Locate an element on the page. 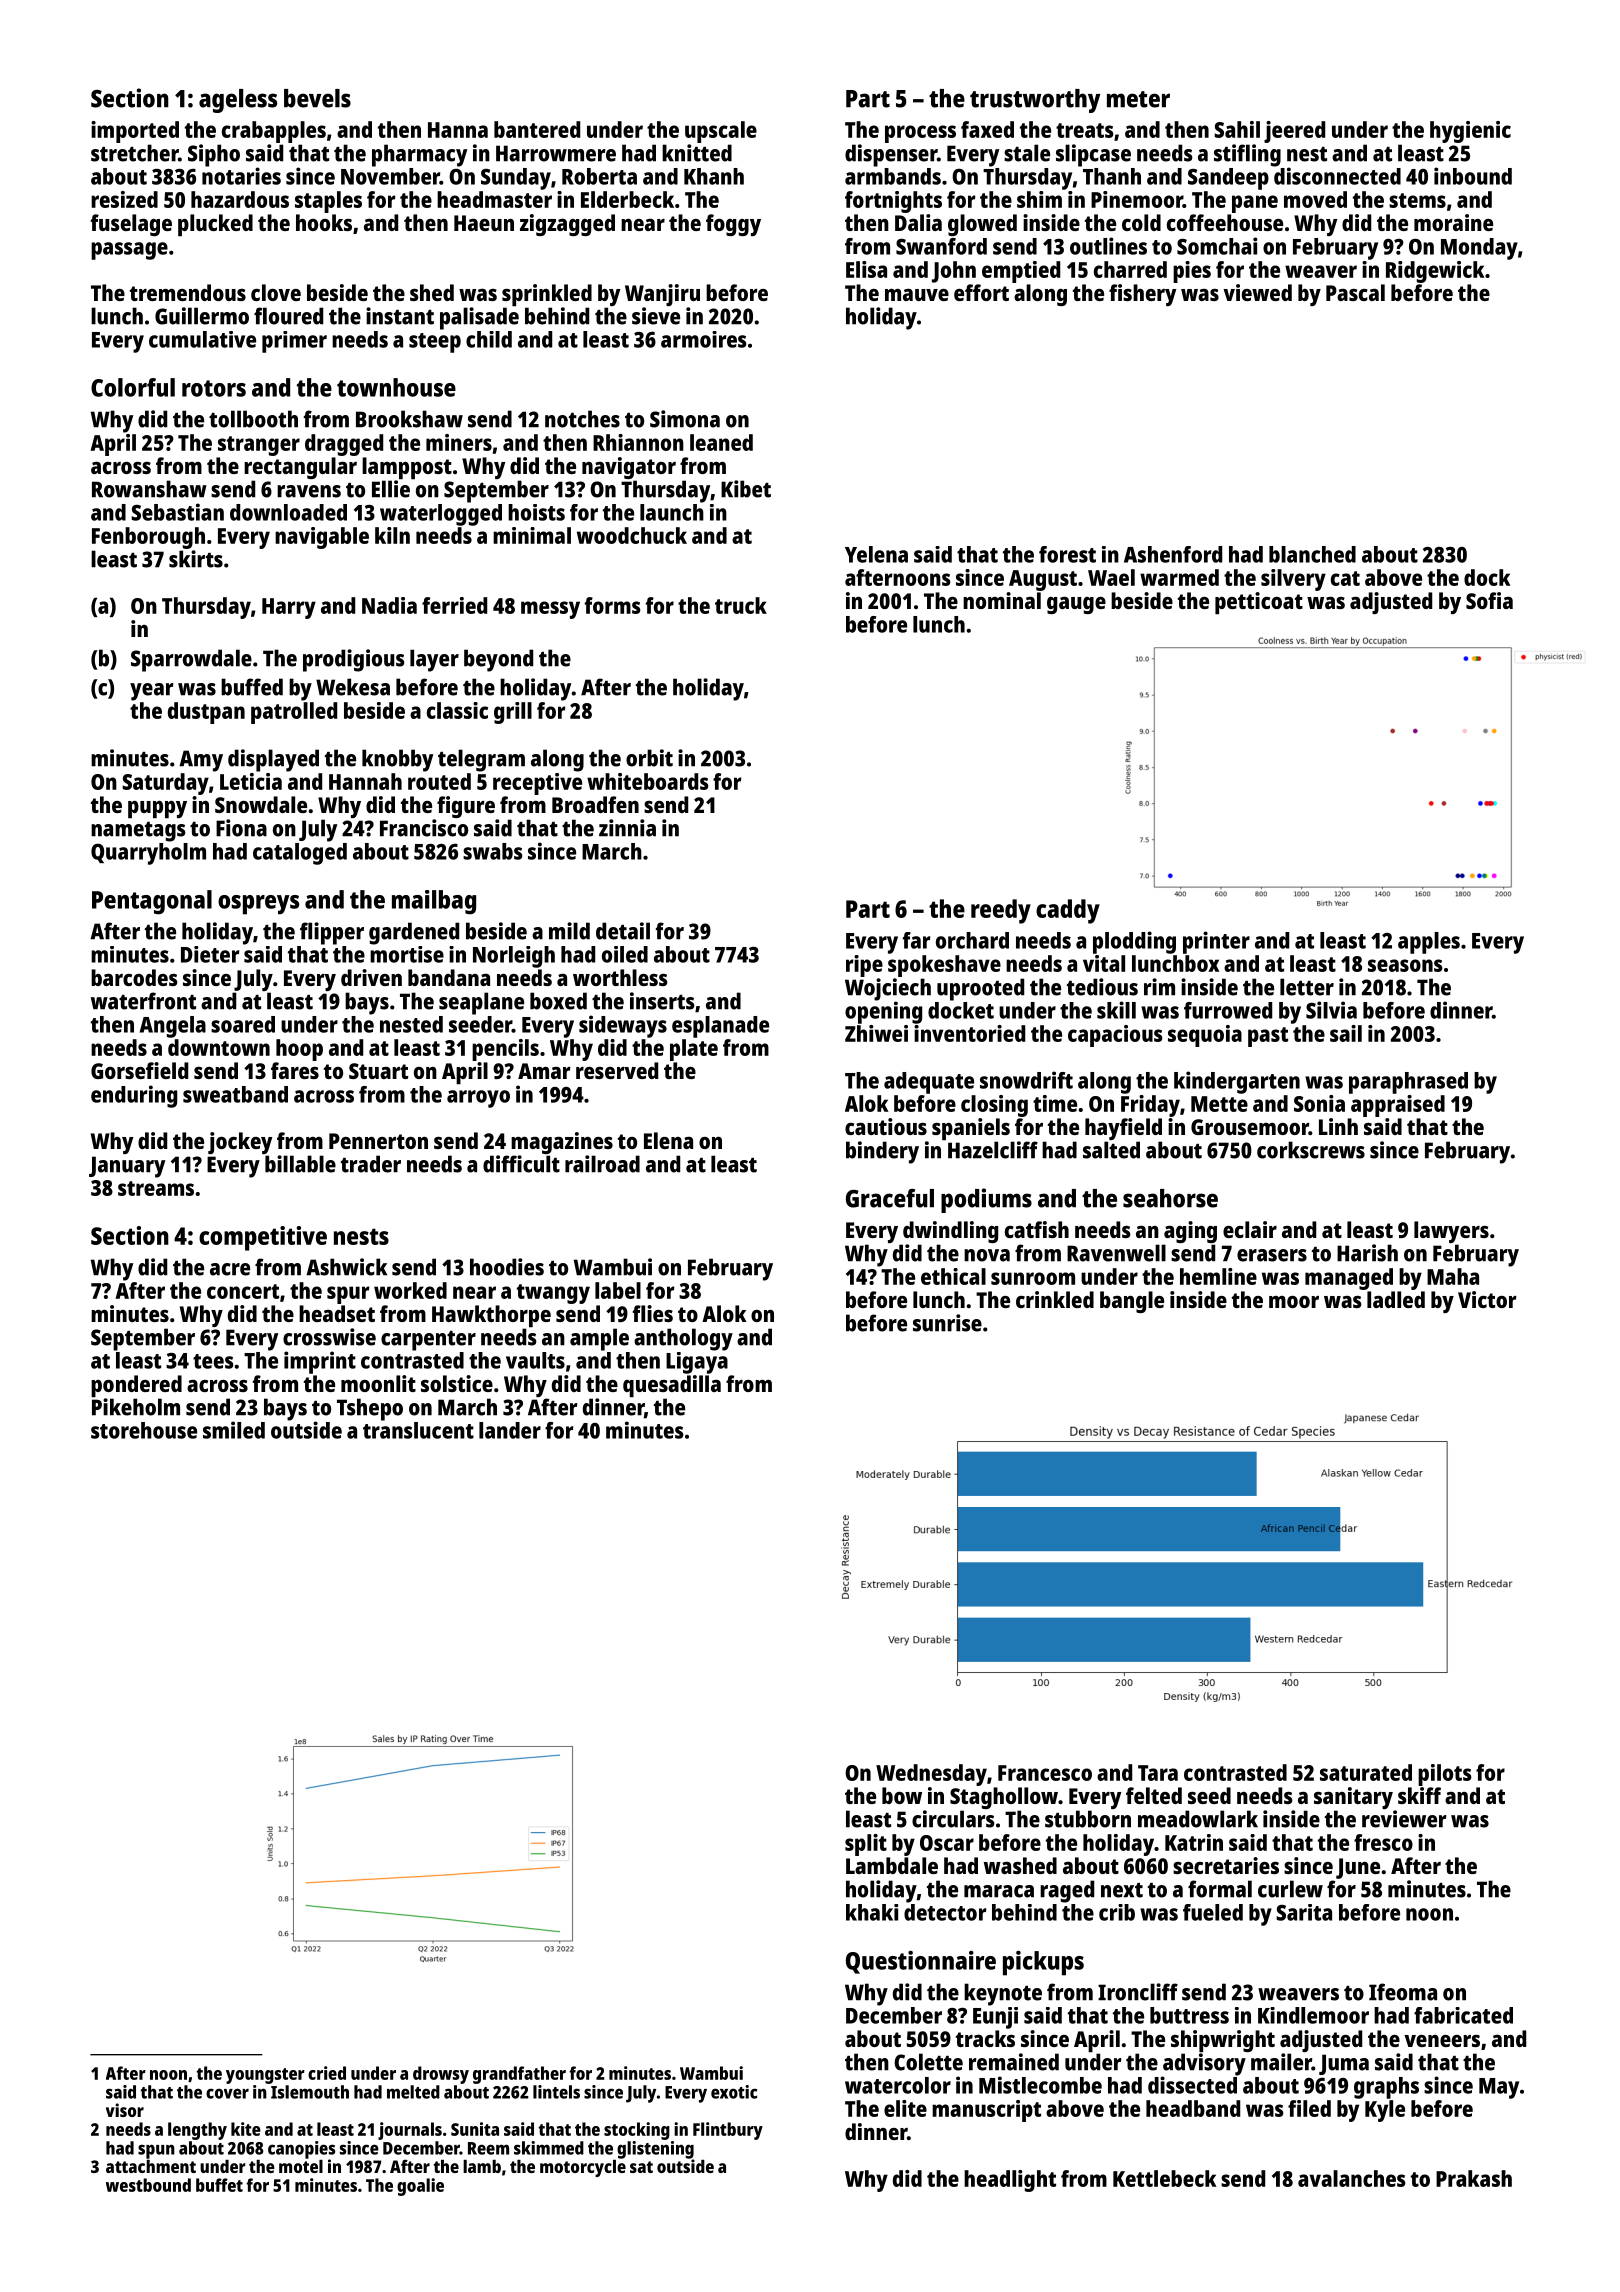 Image resolution: width=1620 pixels, height=2292 pixels. hoists is located at coordinates (536, 512).
